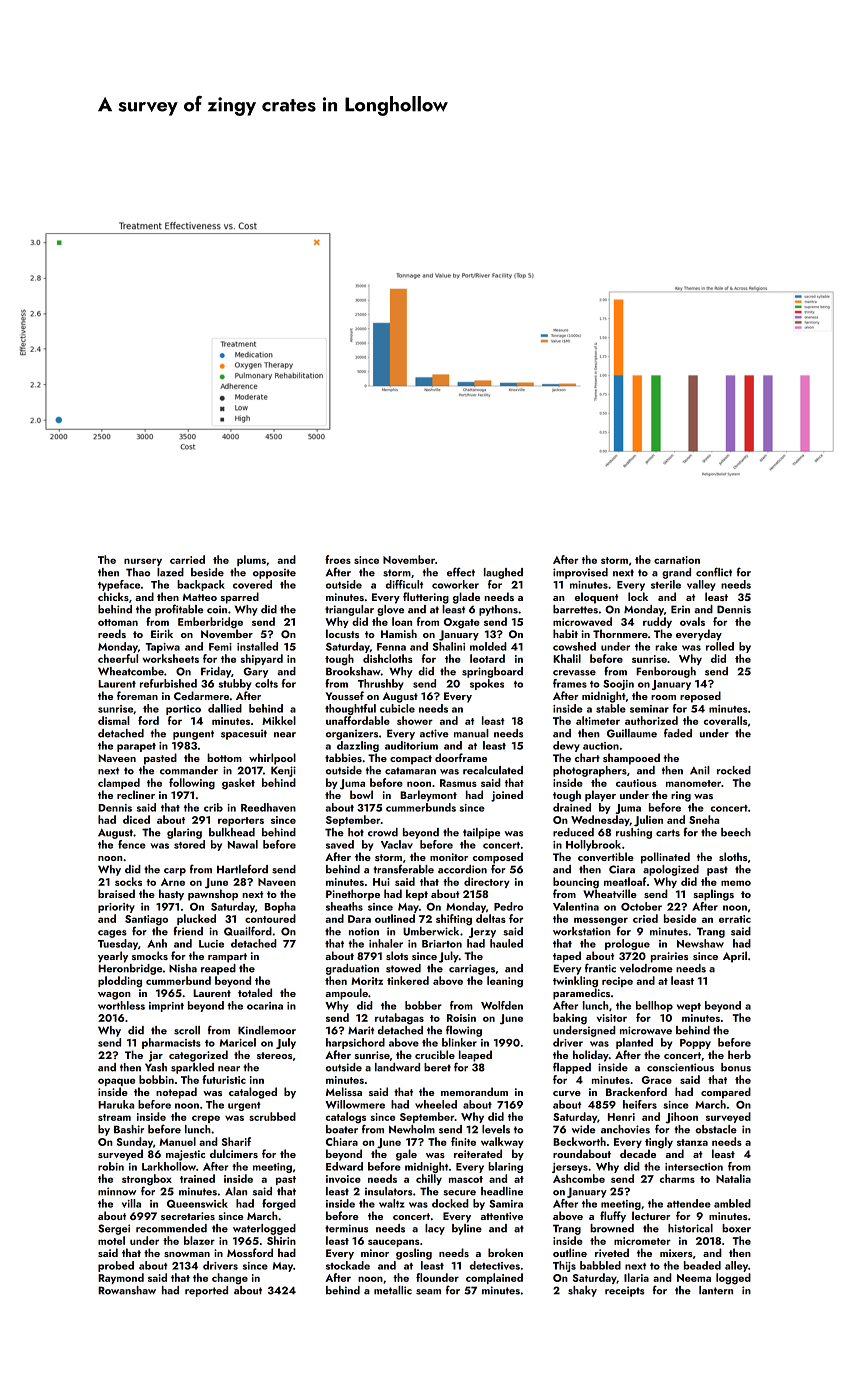 This page has width=849, height=1400. I want to click on catamaran, so click(410, 771).
